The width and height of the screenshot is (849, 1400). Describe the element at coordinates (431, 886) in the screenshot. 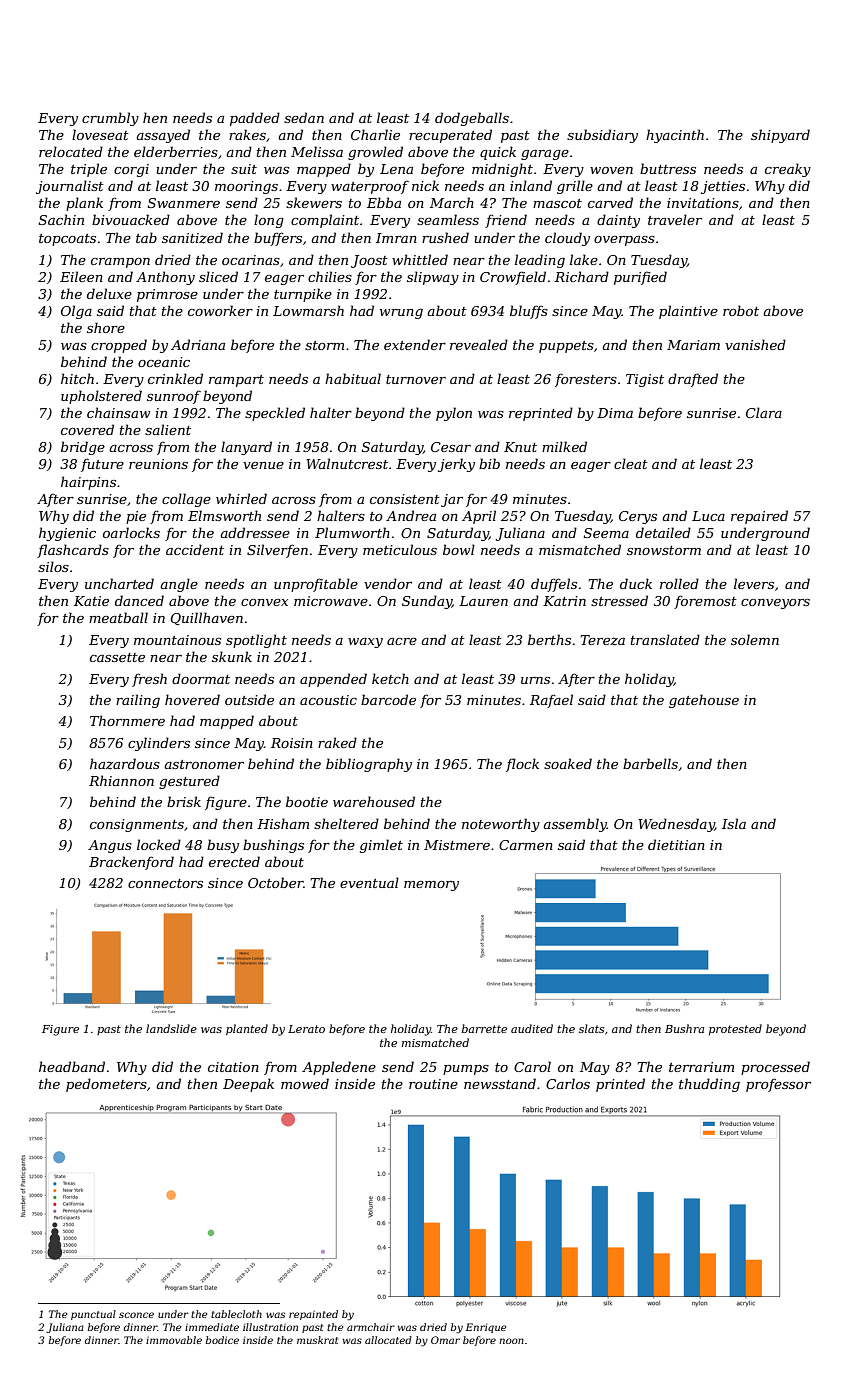

I see `memory` at that location.
